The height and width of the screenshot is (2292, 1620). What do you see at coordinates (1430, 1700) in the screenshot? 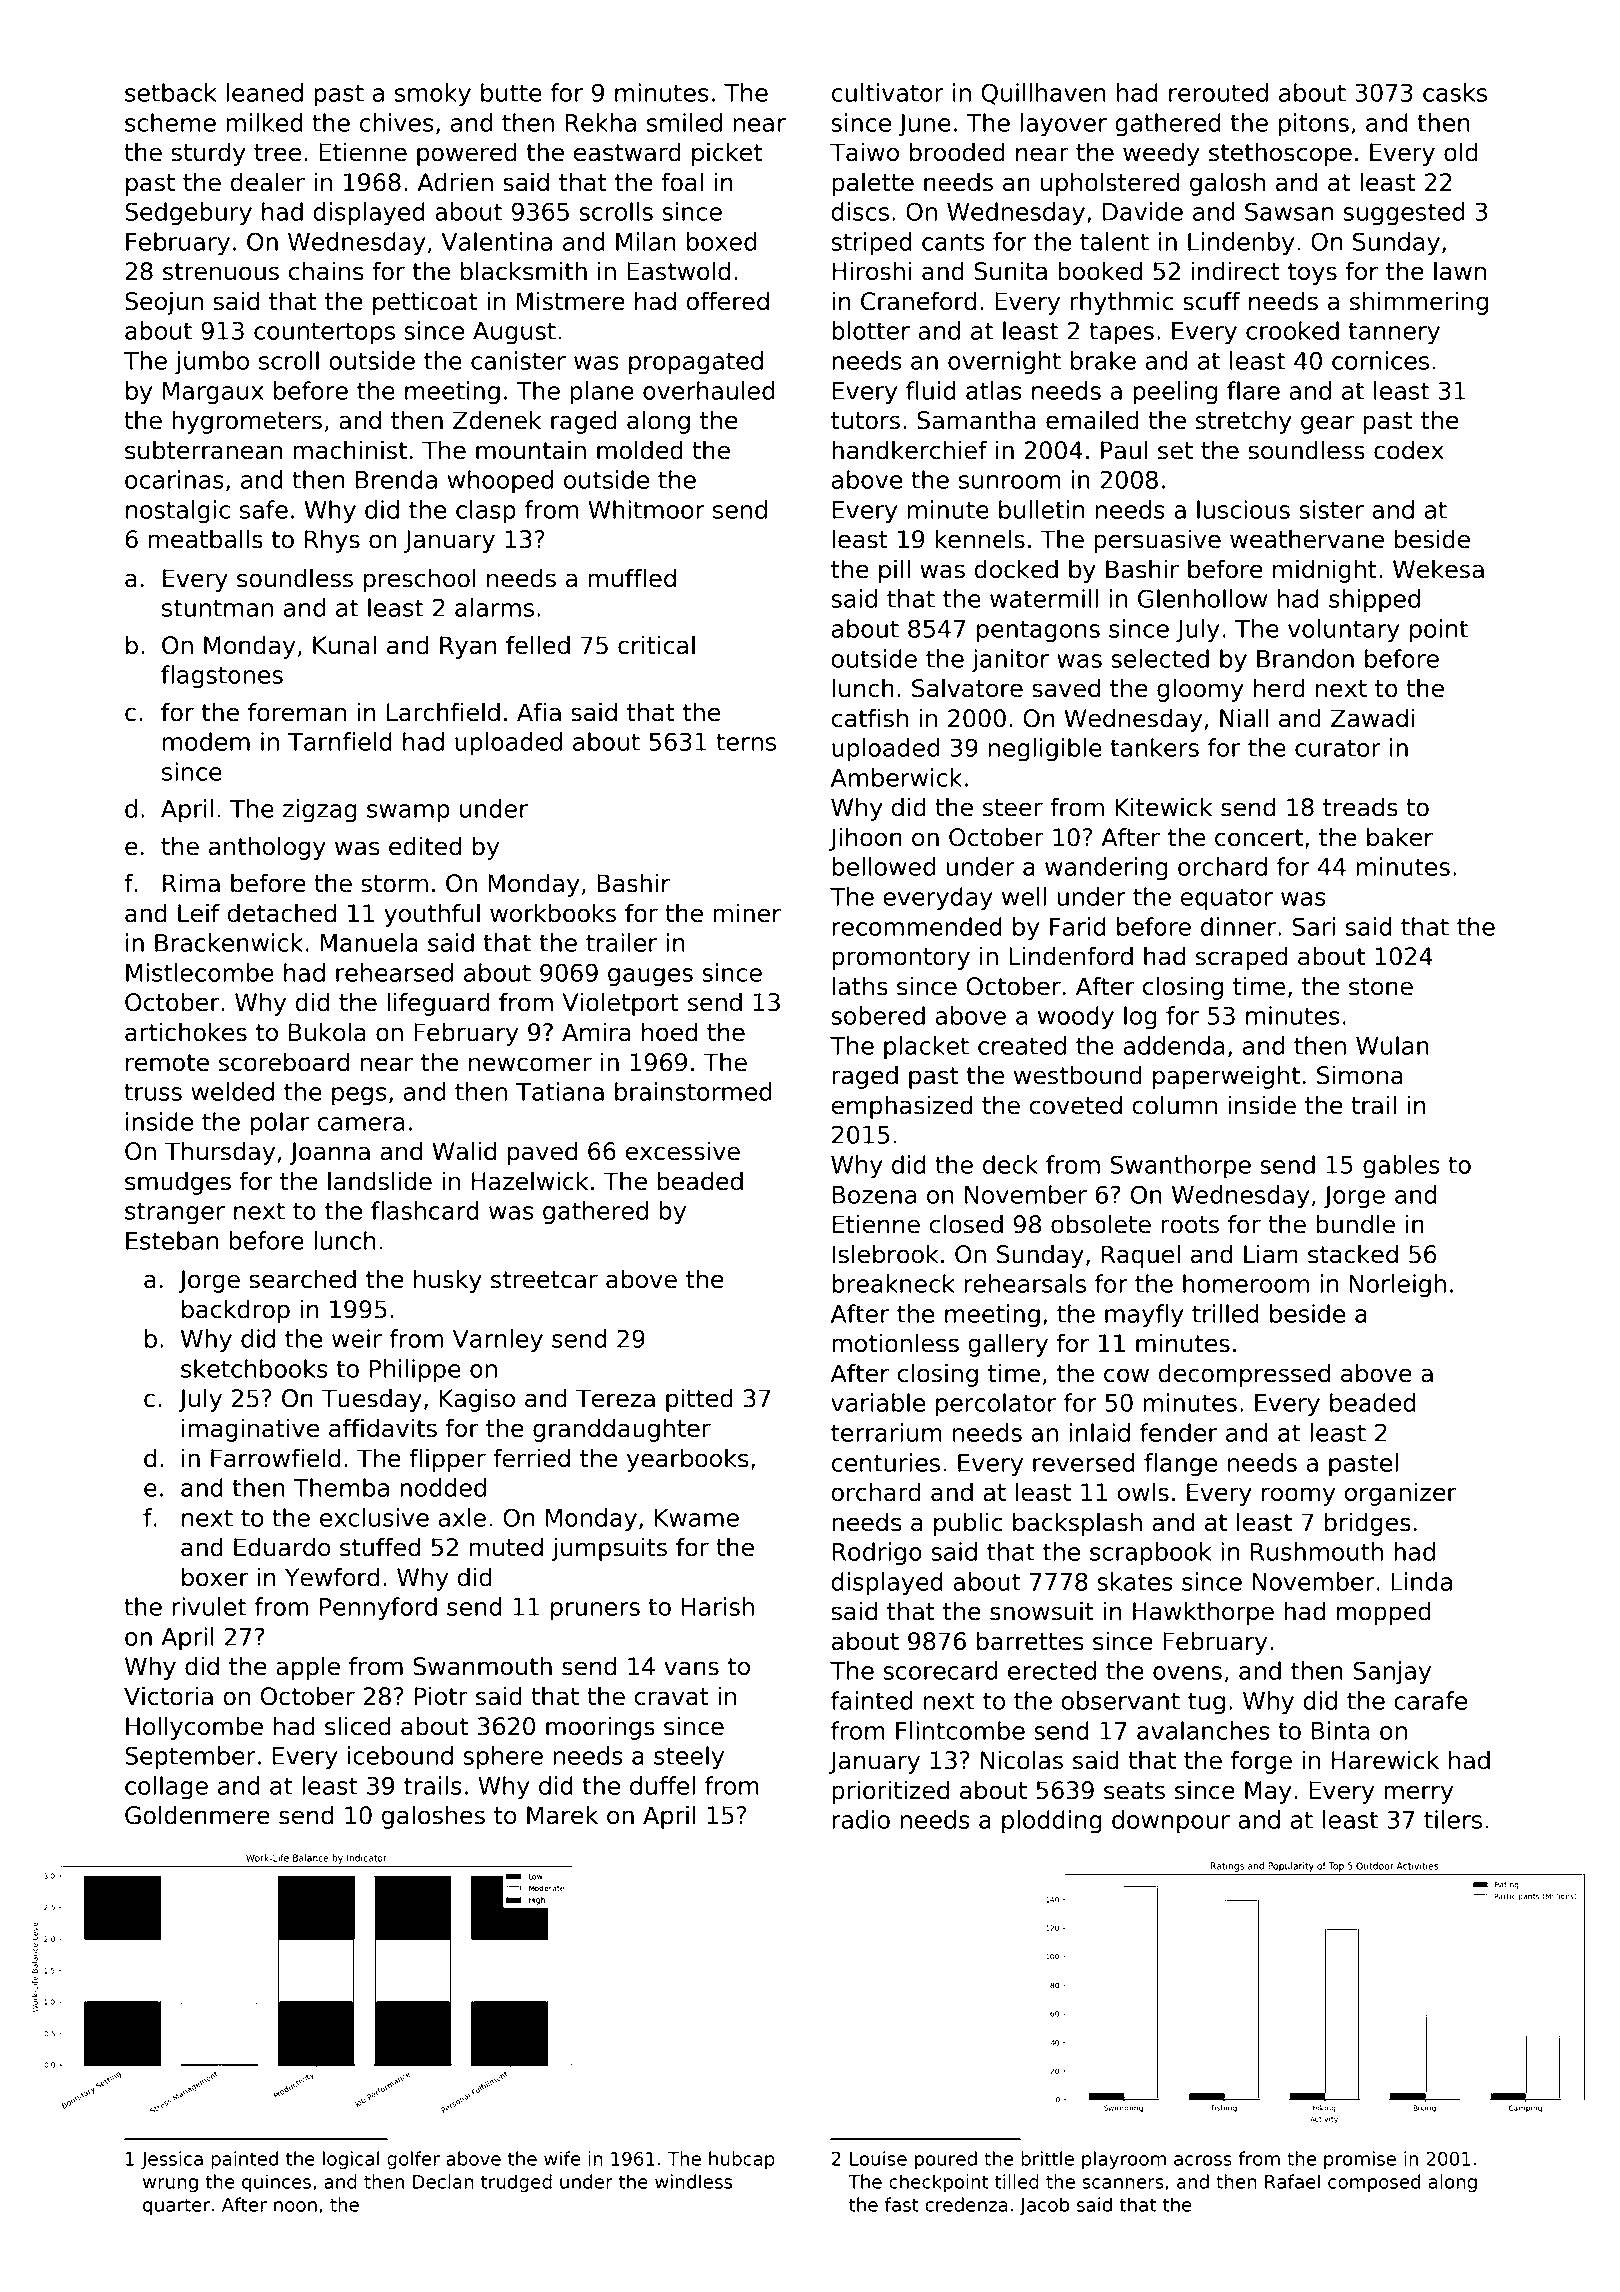
I see `carafe` at bounding box center [1430, 1700].
